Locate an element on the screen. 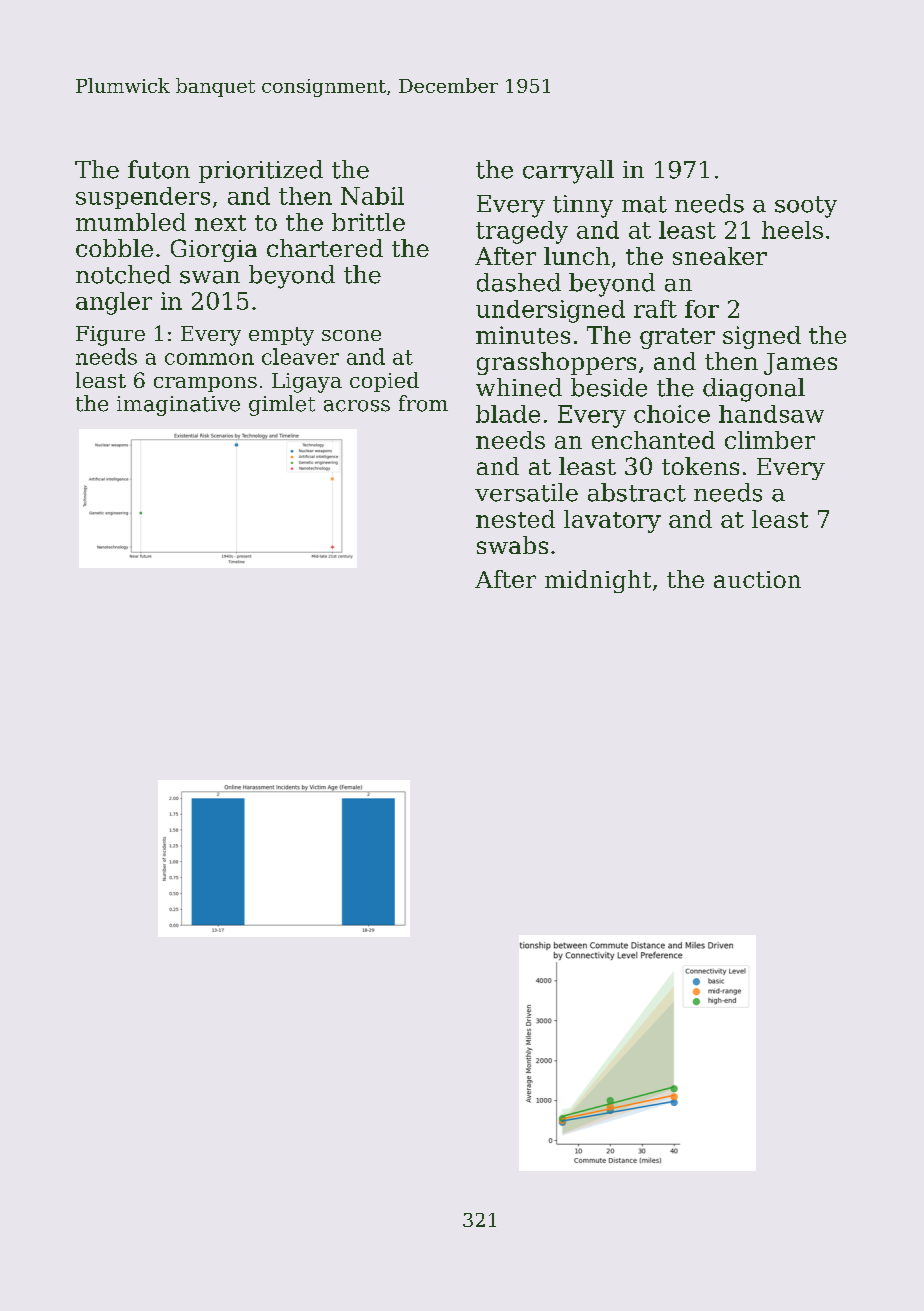  grater is located at coordinates (677, 338).
